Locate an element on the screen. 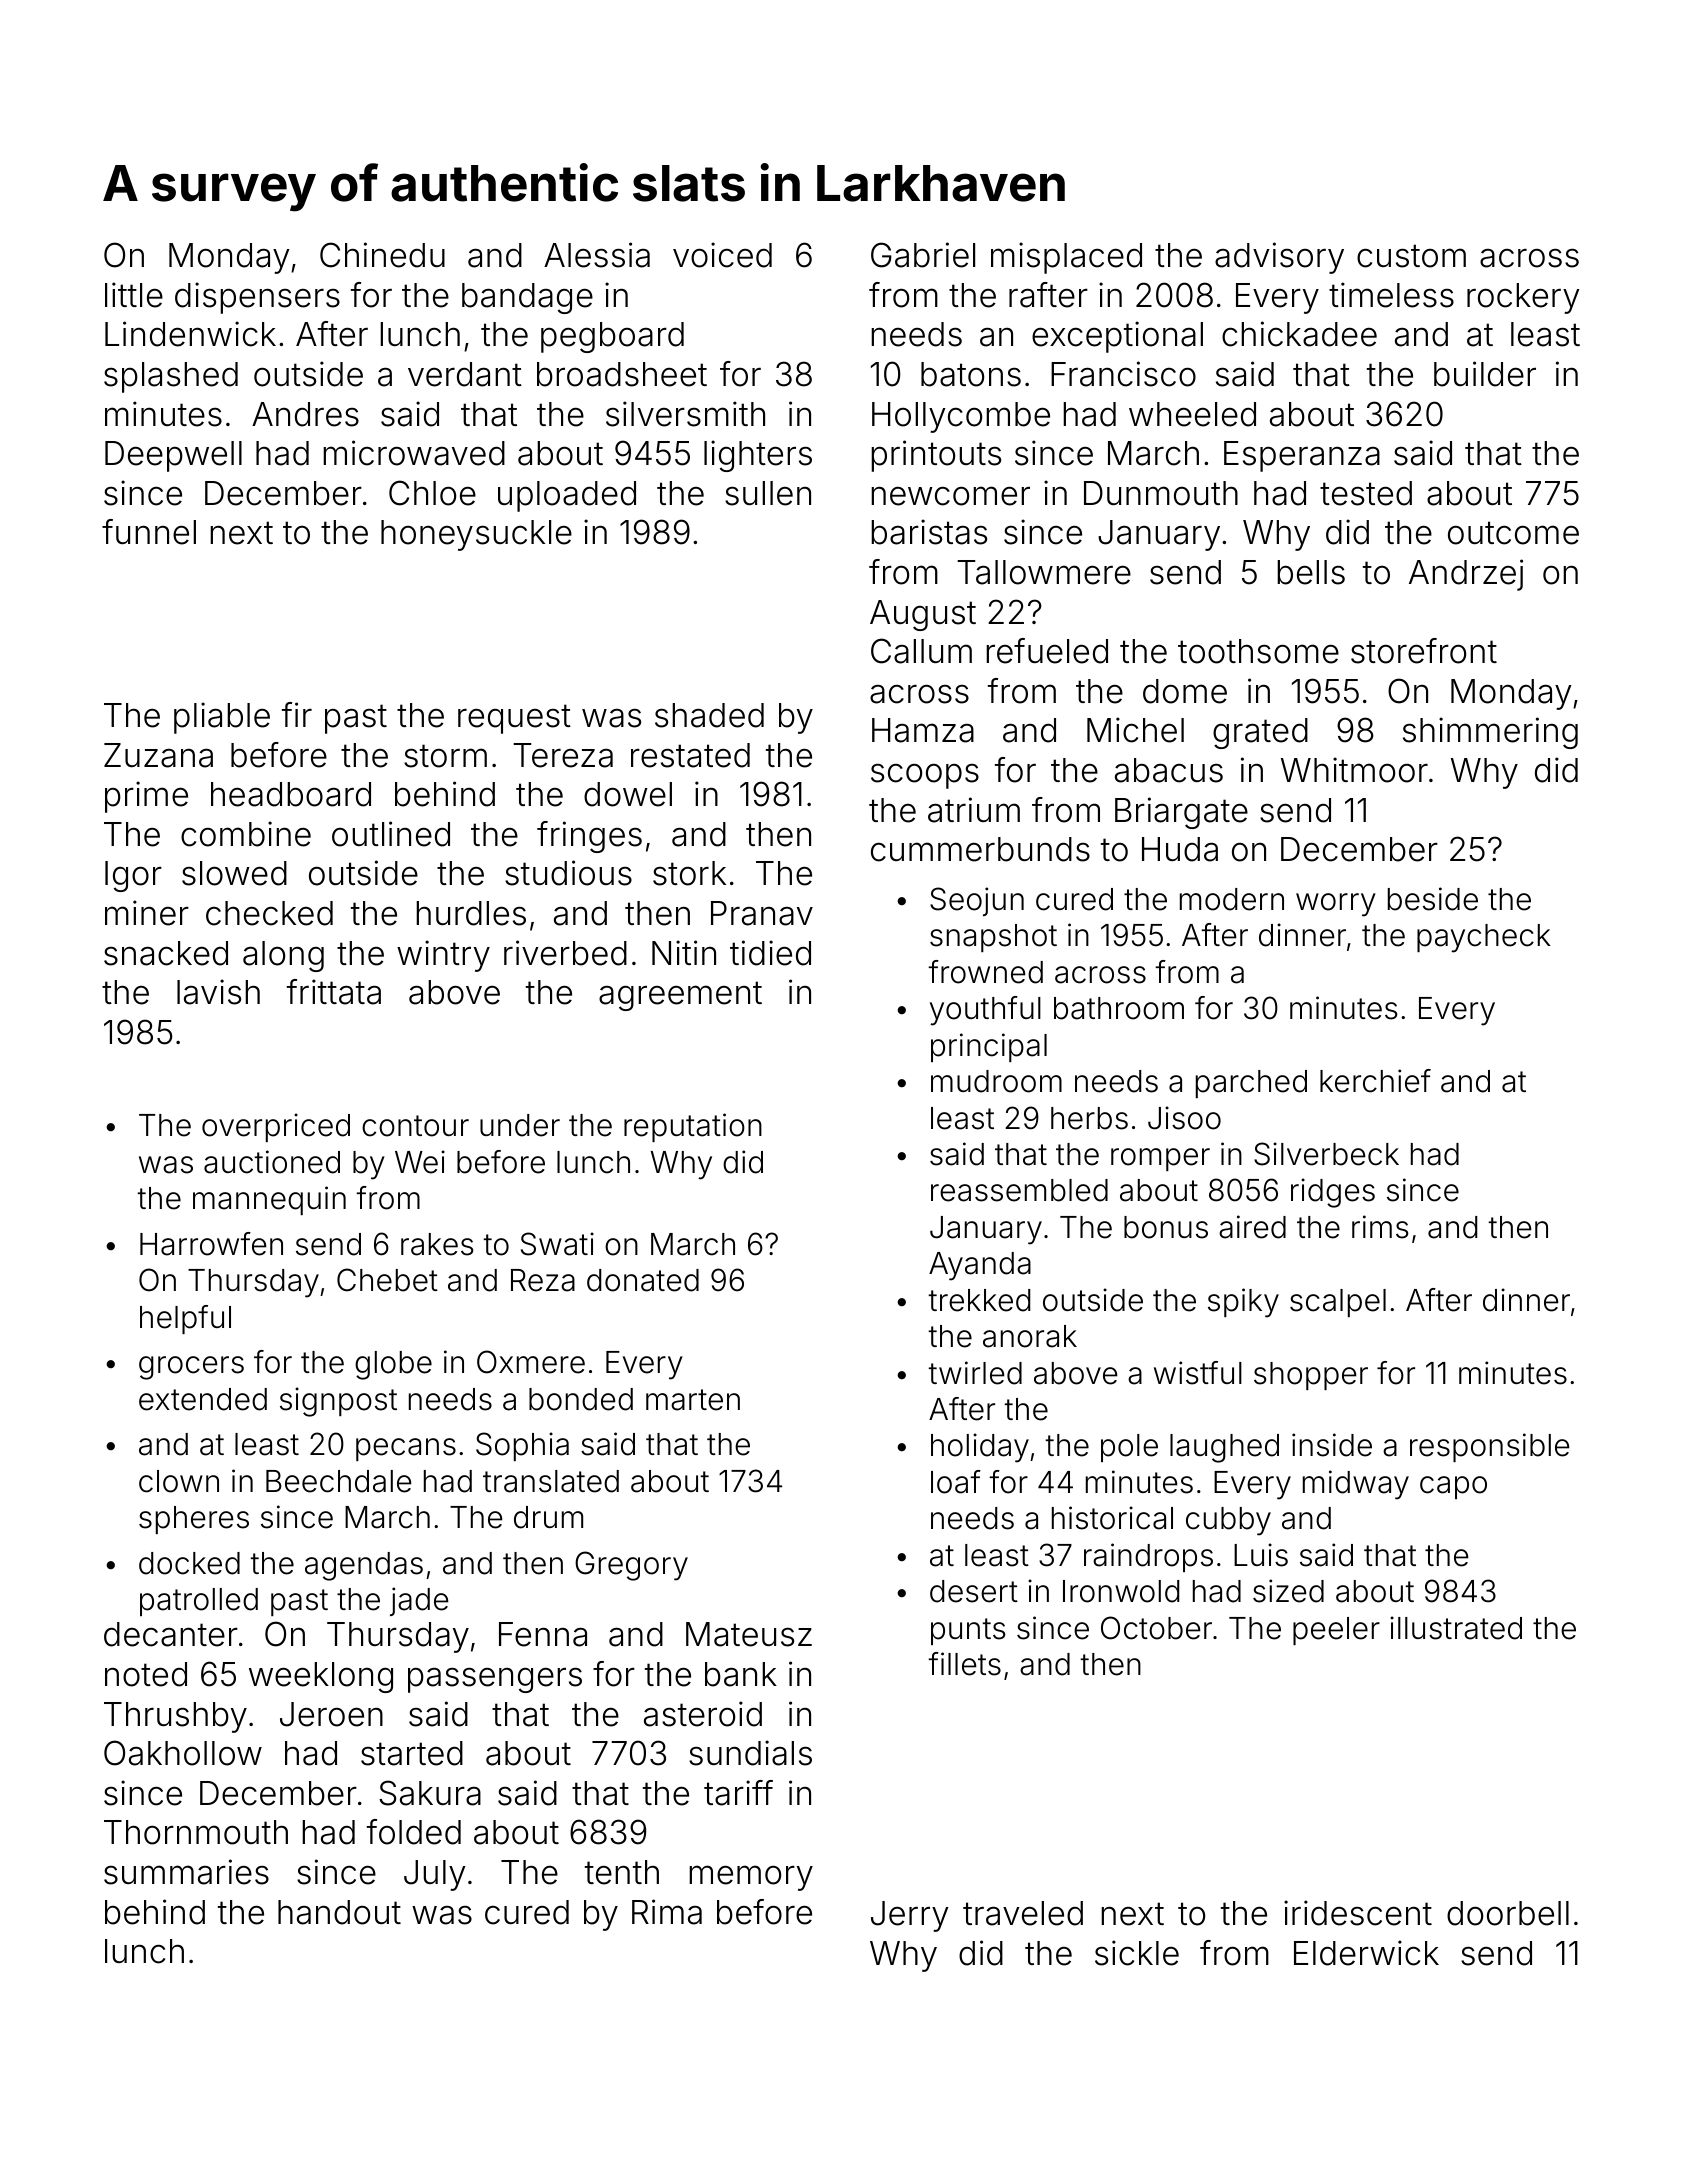 The width and height of the screenshot is (1683, 2178). Chinedu is located at coordinates (382, 255).
